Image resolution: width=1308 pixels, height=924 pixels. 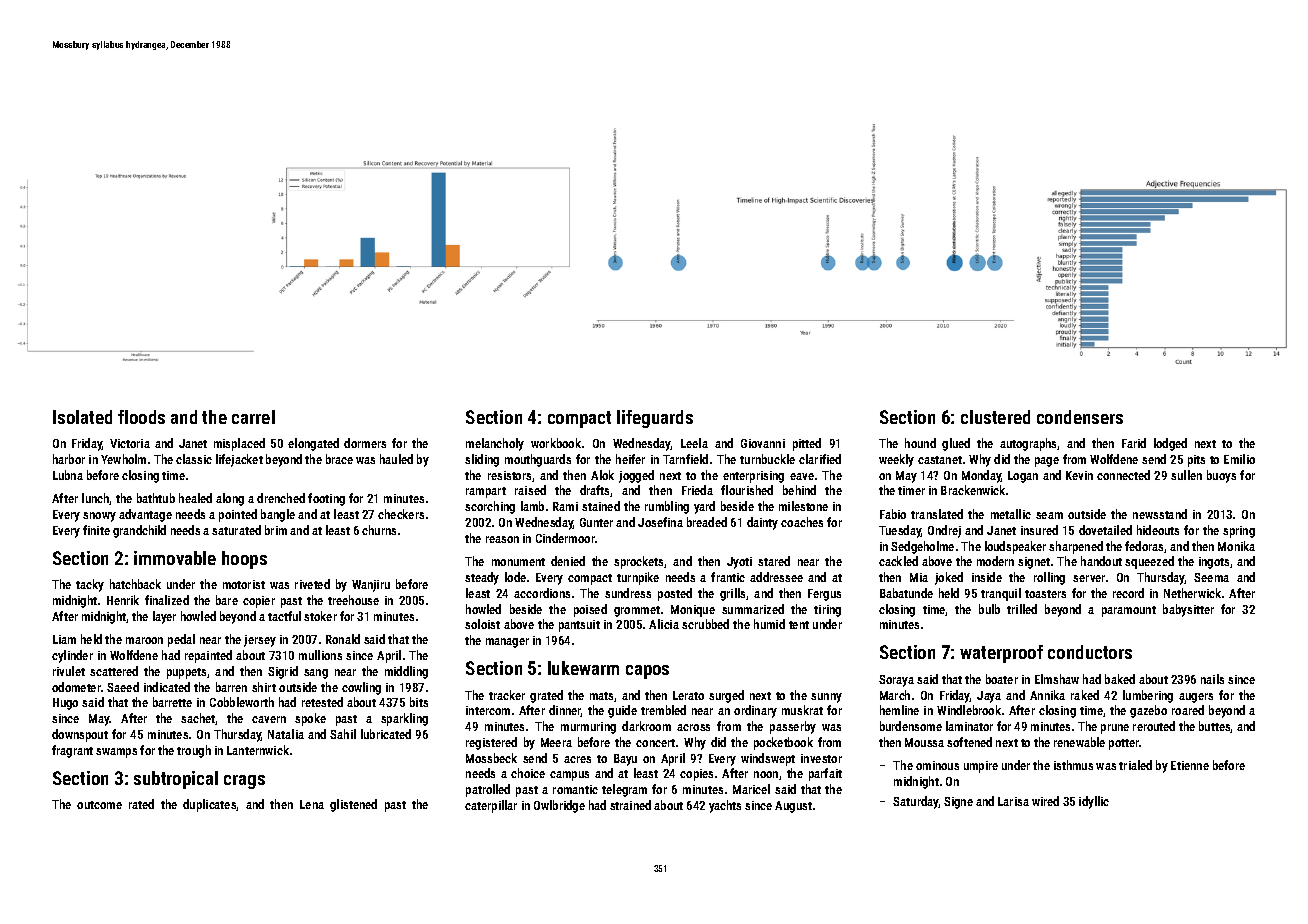 What do you see at coordinates (667, 507) in the screenshot?
I see `rumbling` at bounding box center [667, 507].
